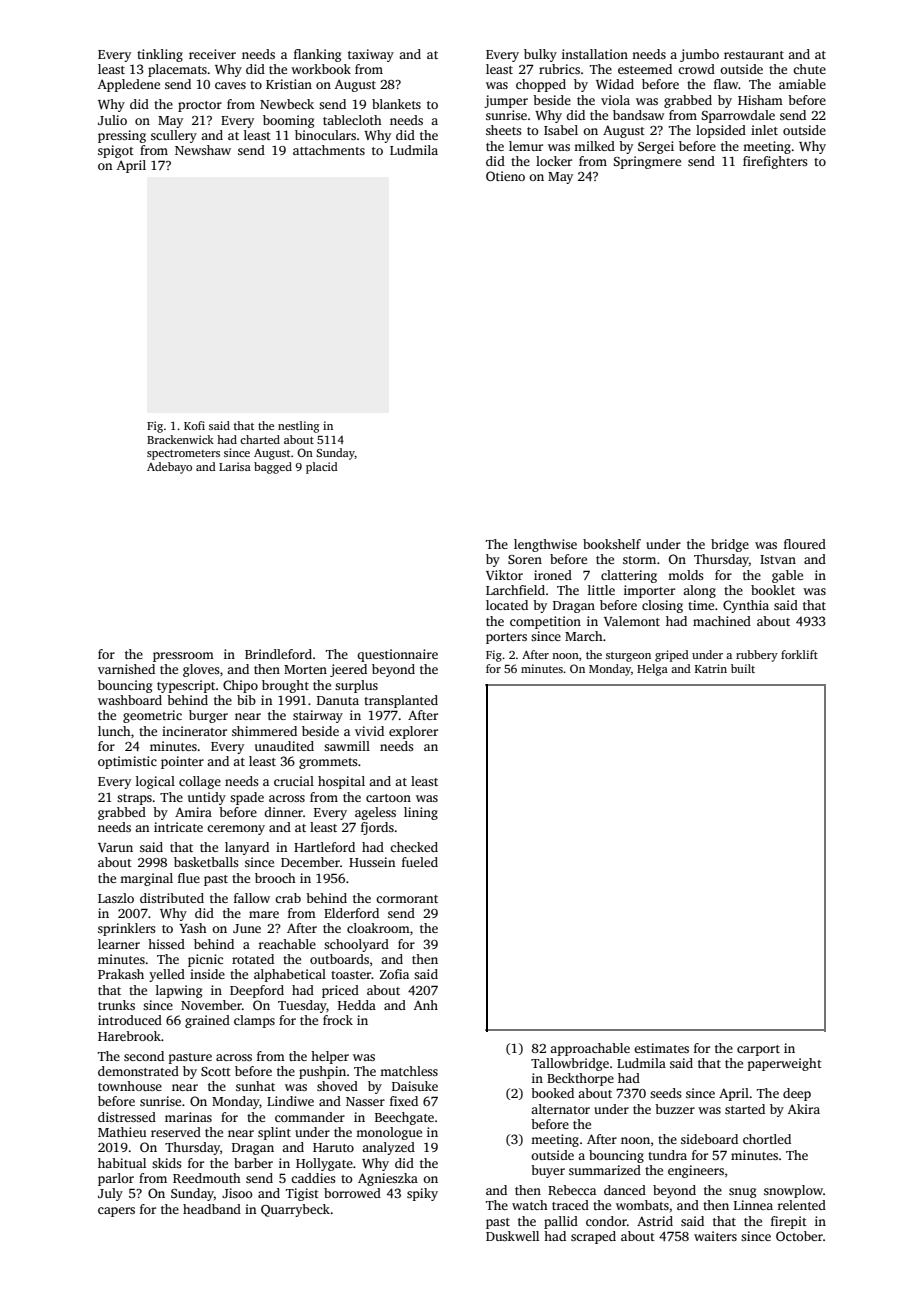  I want to click on Anh, so click(426, 1005).
